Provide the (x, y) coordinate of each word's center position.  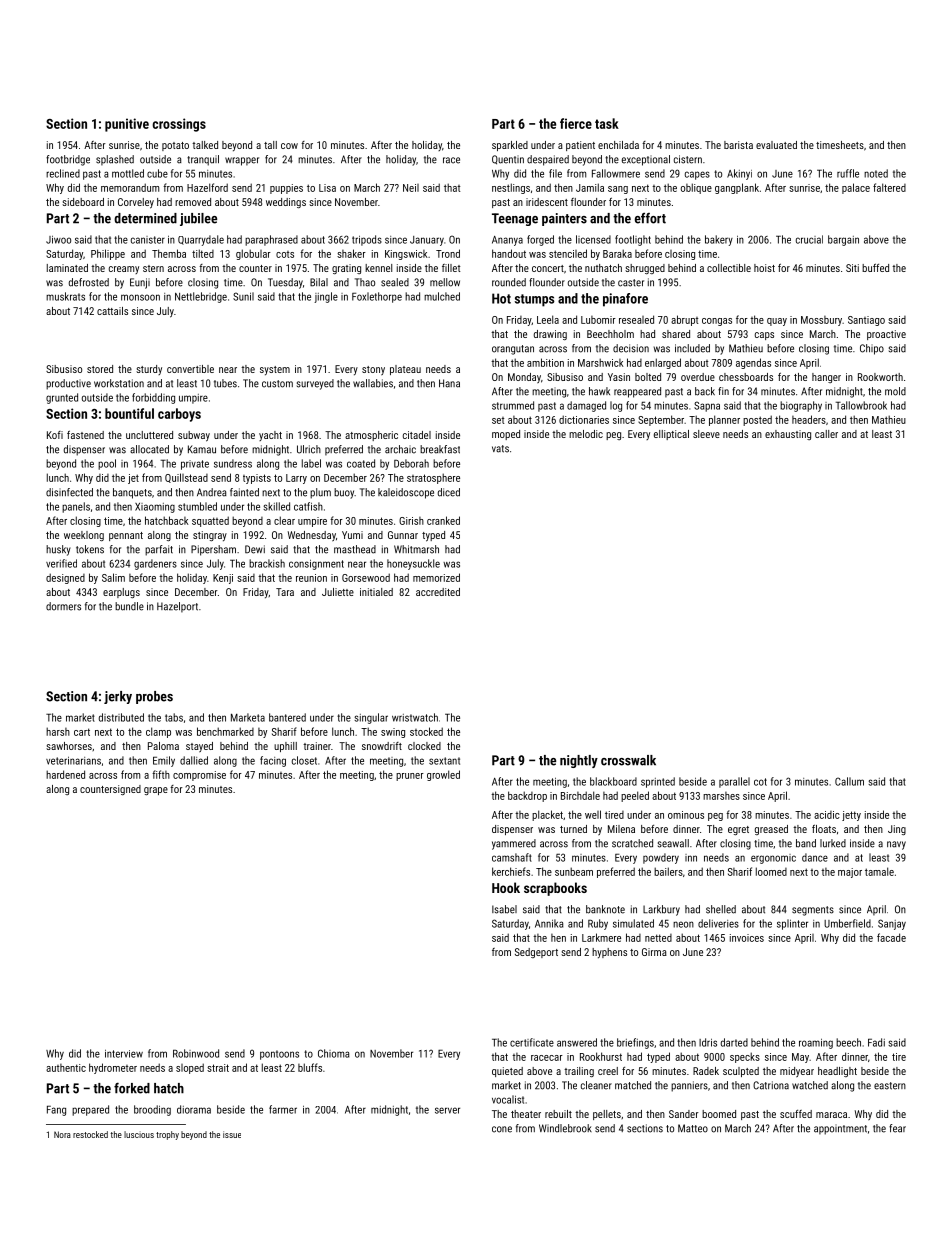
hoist (764, 268)
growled (443, 775)
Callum (849, 781)
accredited (438, 592)
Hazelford (207, 187)
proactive (886, 335)
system (275, 371)
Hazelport (177, 607)
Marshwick (600, 362)
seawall (673, 843)
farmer (283, 1109)
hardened (65, 774)
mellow (445, 282)
